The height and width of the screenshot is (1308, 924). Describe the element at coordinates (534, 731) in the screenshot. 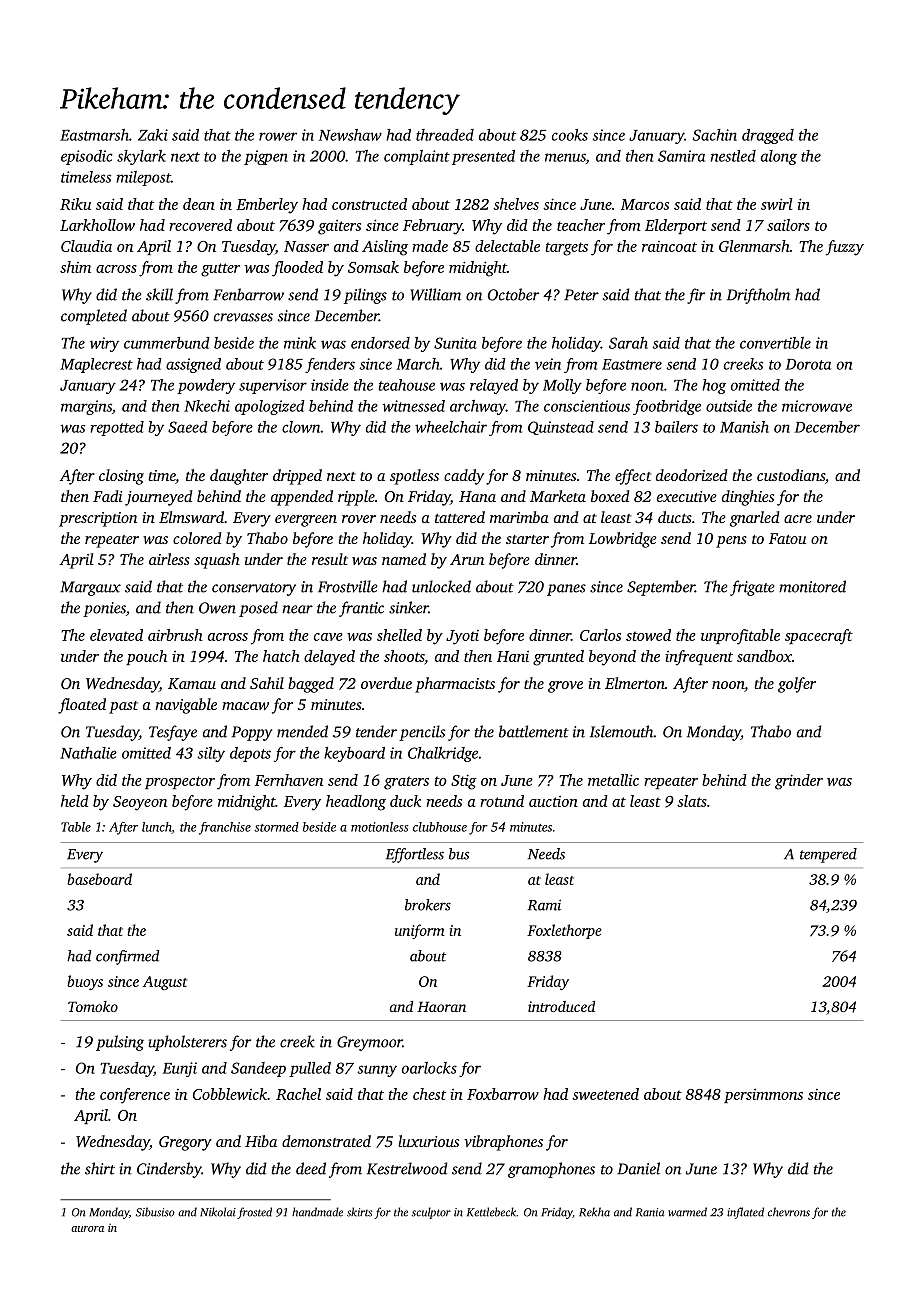

I see `battlement` at that location.
